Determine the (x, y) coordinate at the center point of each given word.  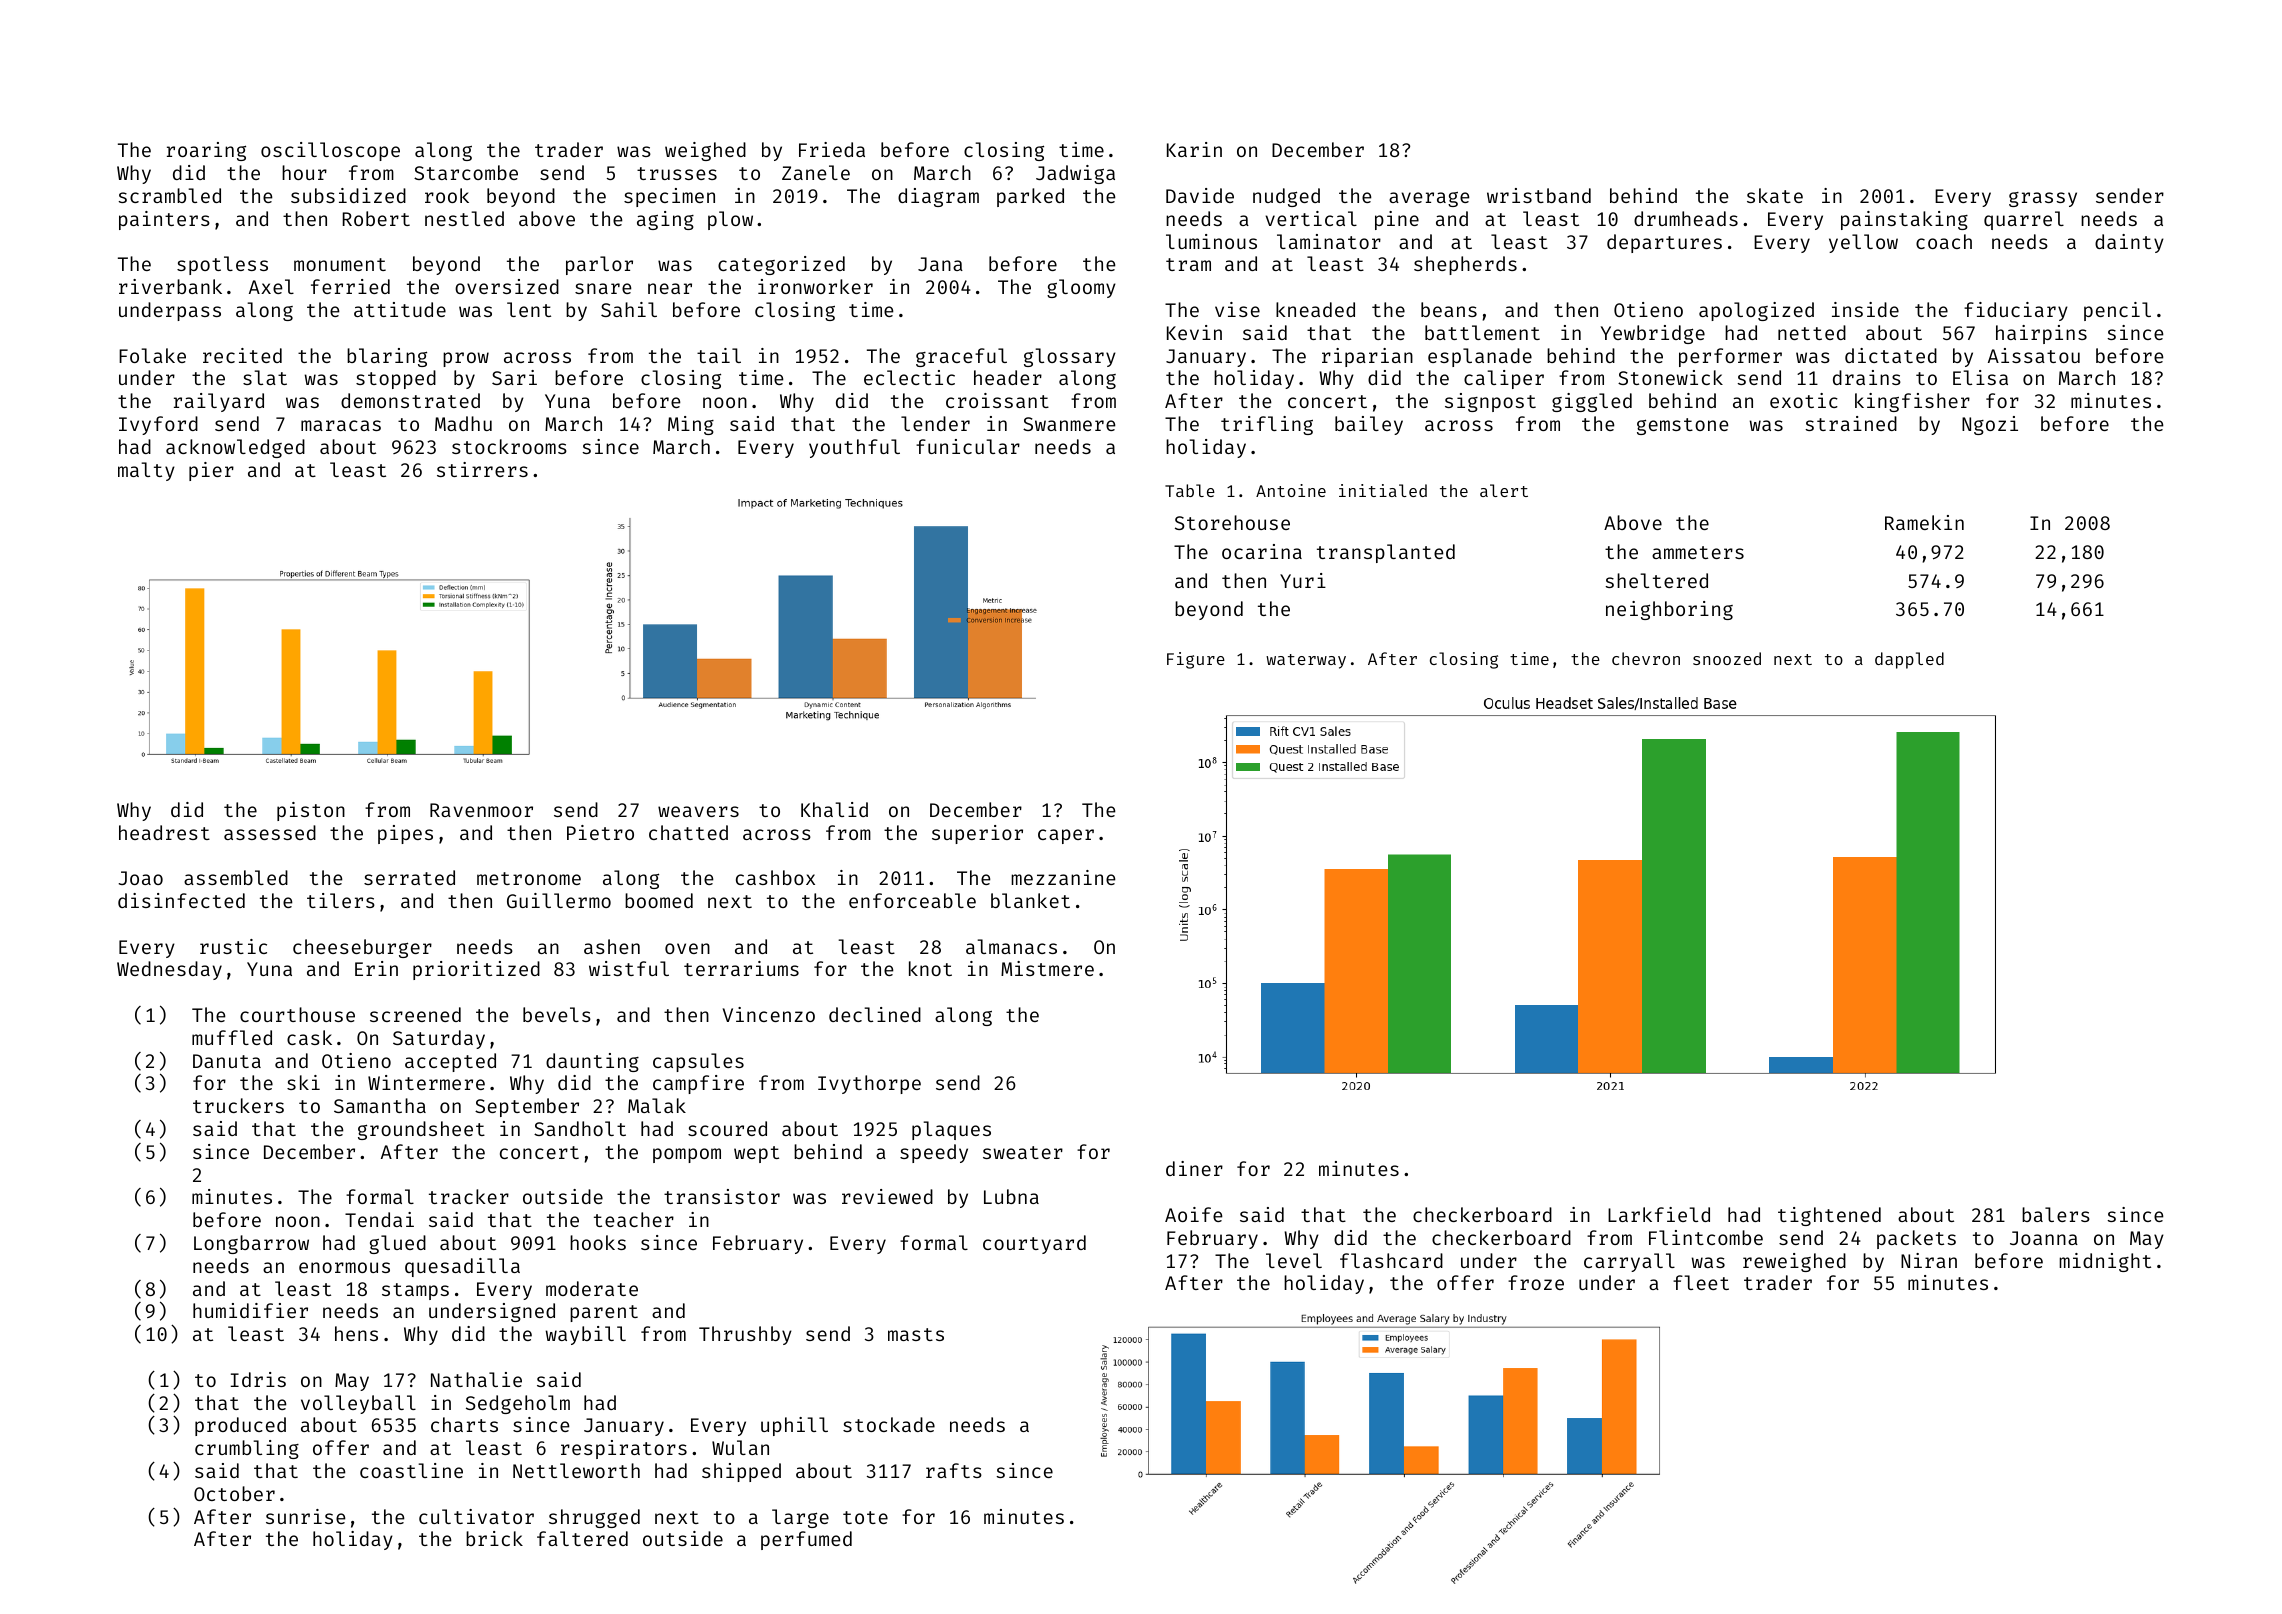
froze (1536, 1282)
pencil (2117, 311)
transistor (722, 1196)
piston (311, 811)
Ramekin (1924, 522)
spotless (222, 265)
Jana (940, 264)
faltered (582, 1538)
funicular (968, 446)
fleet (1701, 1282)
